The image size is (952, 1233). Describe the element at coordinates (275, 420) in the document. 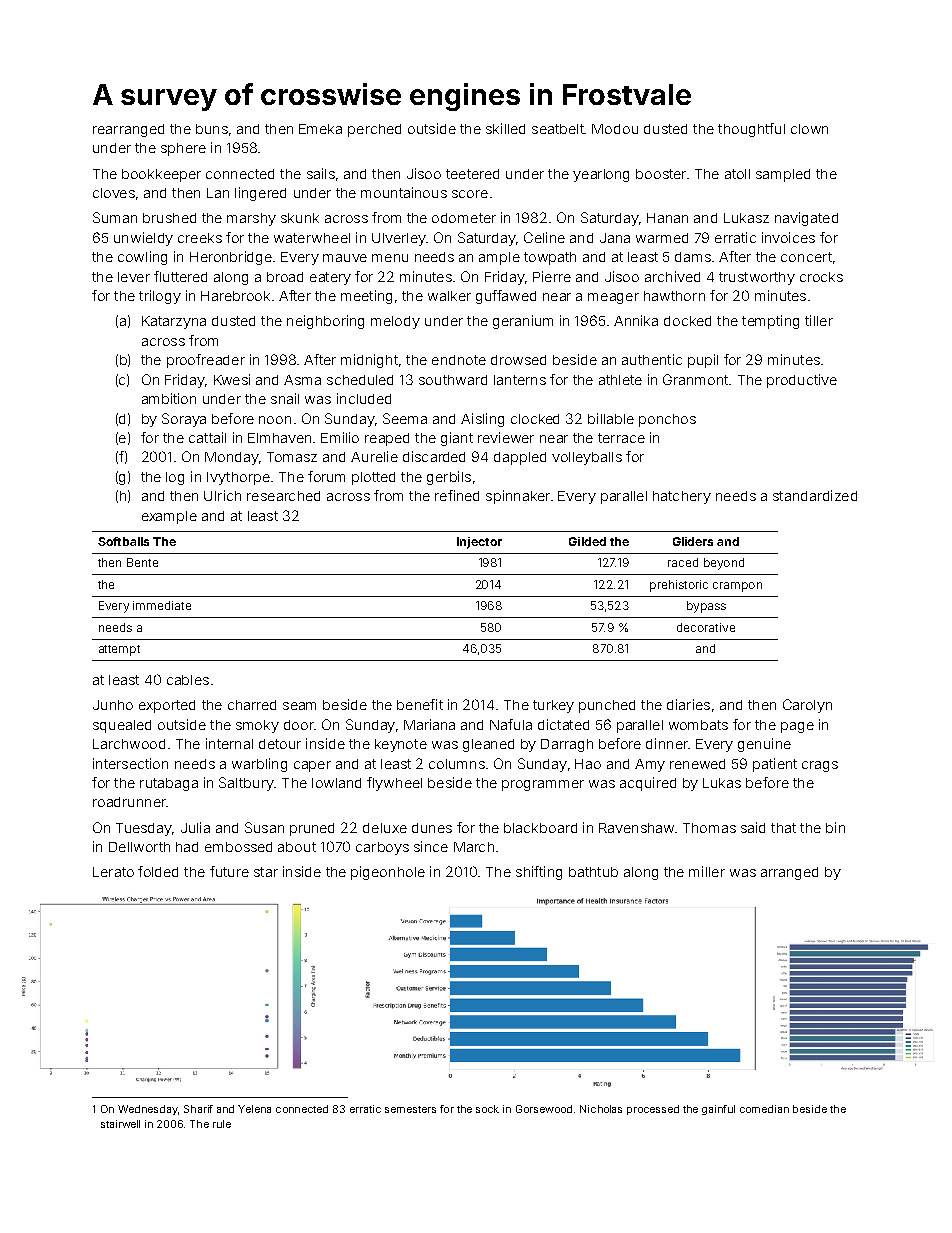

I see `noon` at that location.
